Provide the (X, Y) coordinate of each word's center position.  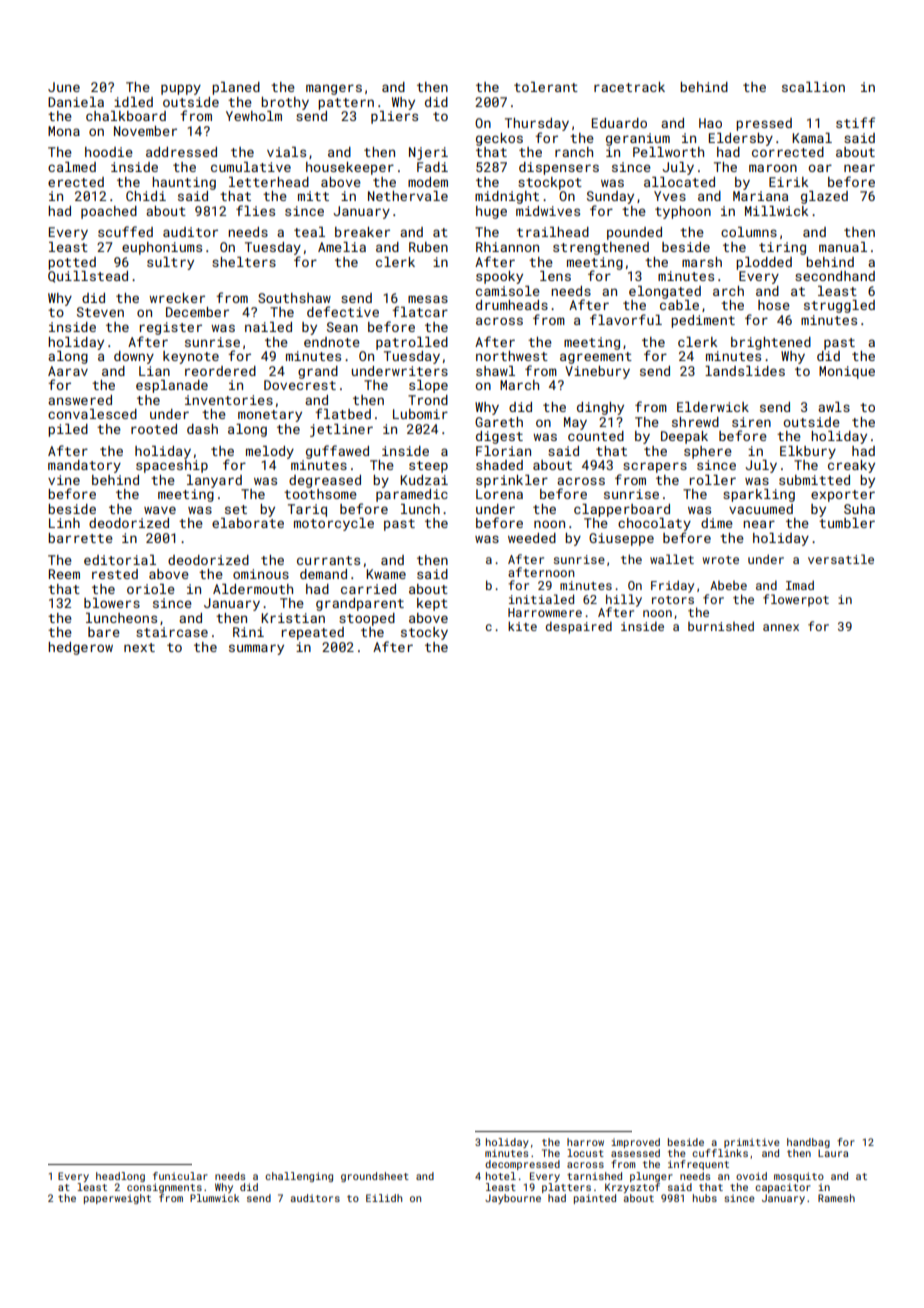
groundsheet (375, 1177)
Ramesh (836, 1198)
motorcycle (334, 524)
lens (555, 276)
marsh (702, 262)
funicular (180, 1176)
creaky (851, 466)
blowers (112, 603)
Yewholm (254, 116)
